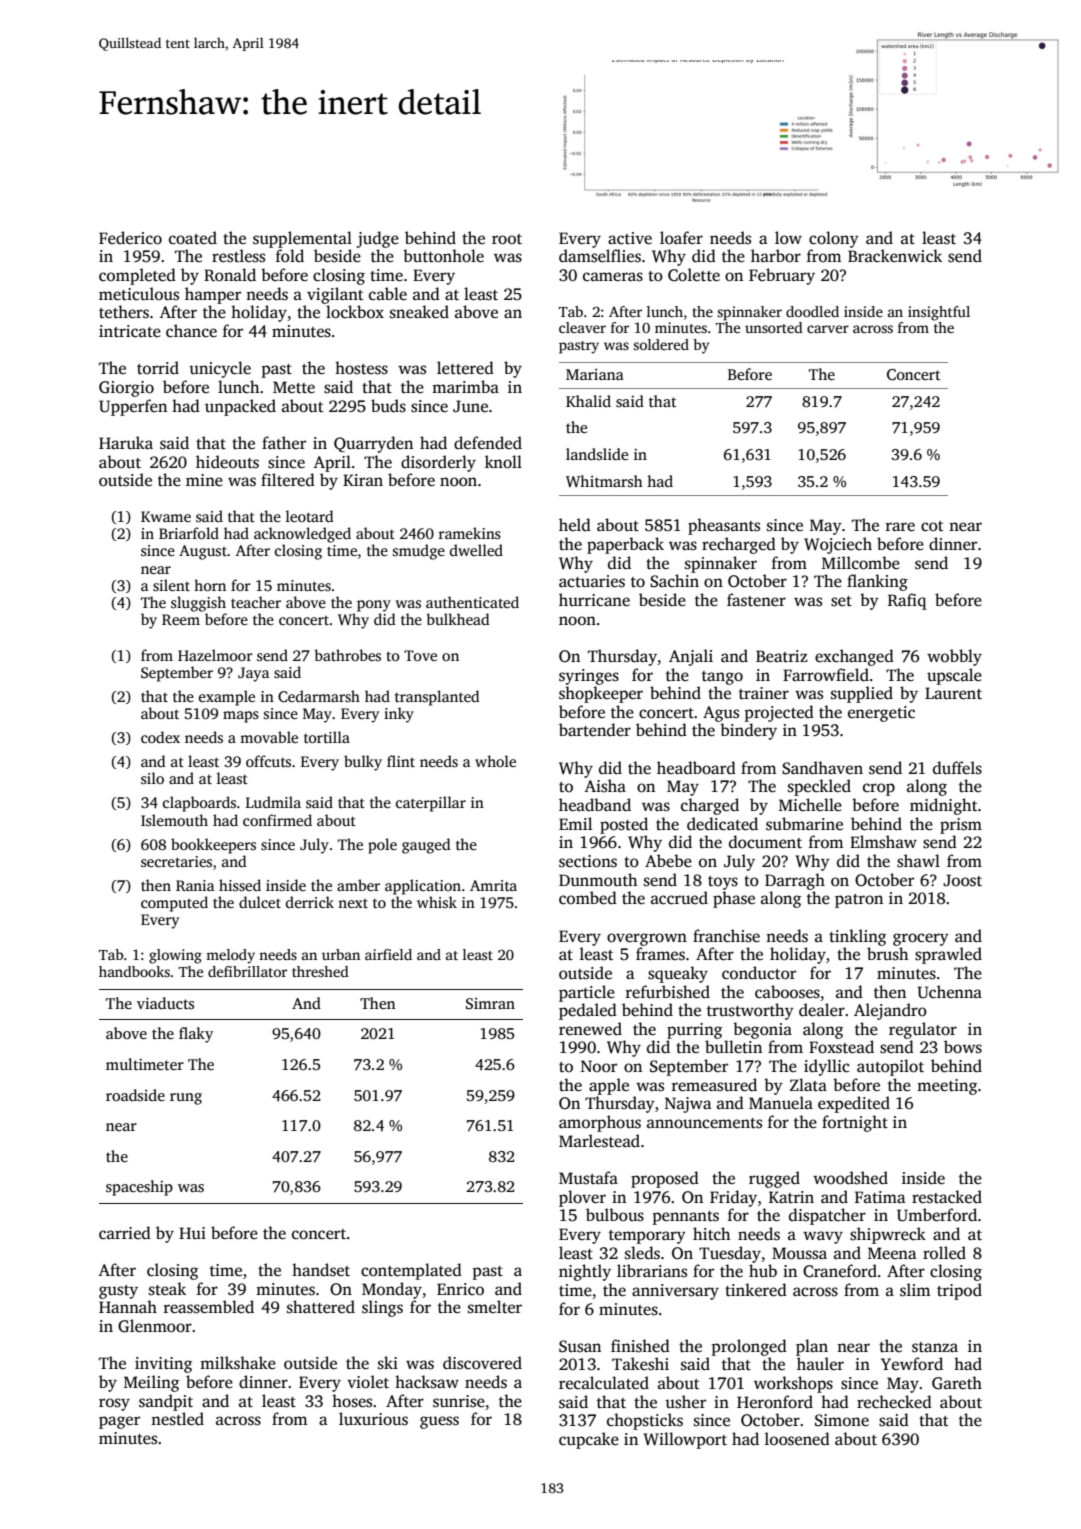  What do you see at coordinates (192, 1233) in the document?
I see `Hui` at bounding box center [192, 1233].
